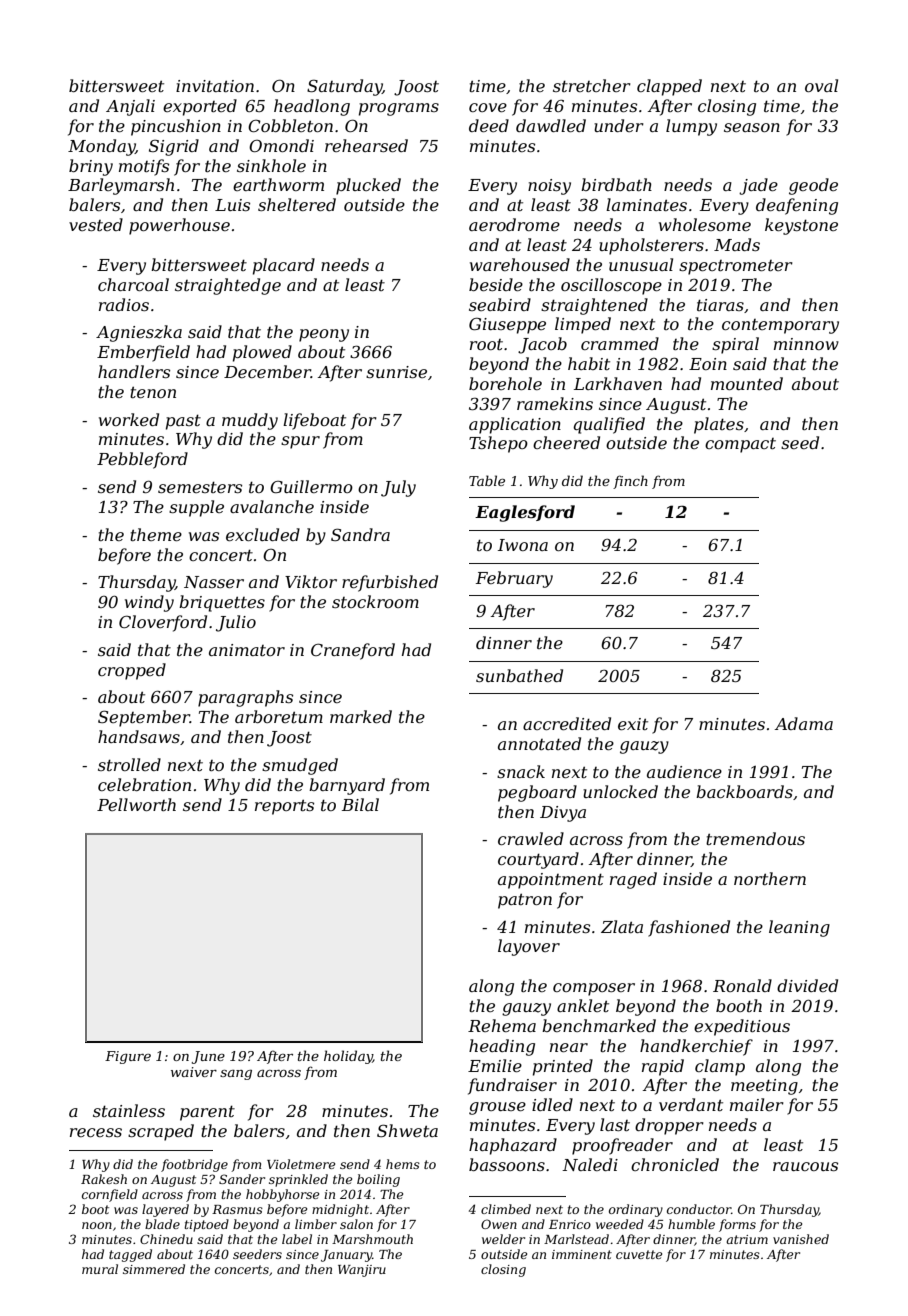 The height and width of the document is (1316, 908). Describe the element at coordinates (806, 344) in the document. I see `minnow` at that location.
